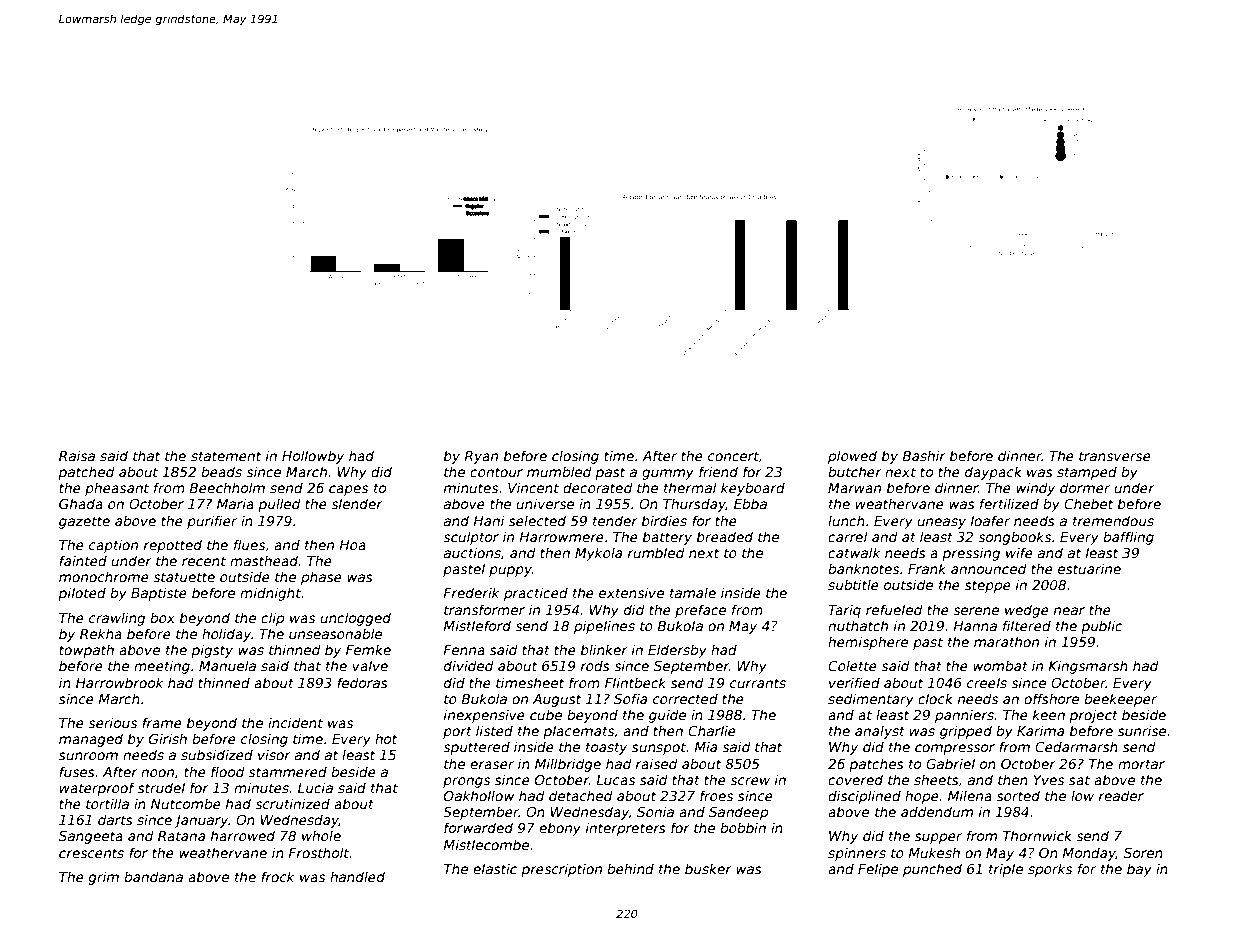 This image has width=1233, height=952. Describe the element at coordinates (560, 829) in the image. I see `ebony` at that location.
